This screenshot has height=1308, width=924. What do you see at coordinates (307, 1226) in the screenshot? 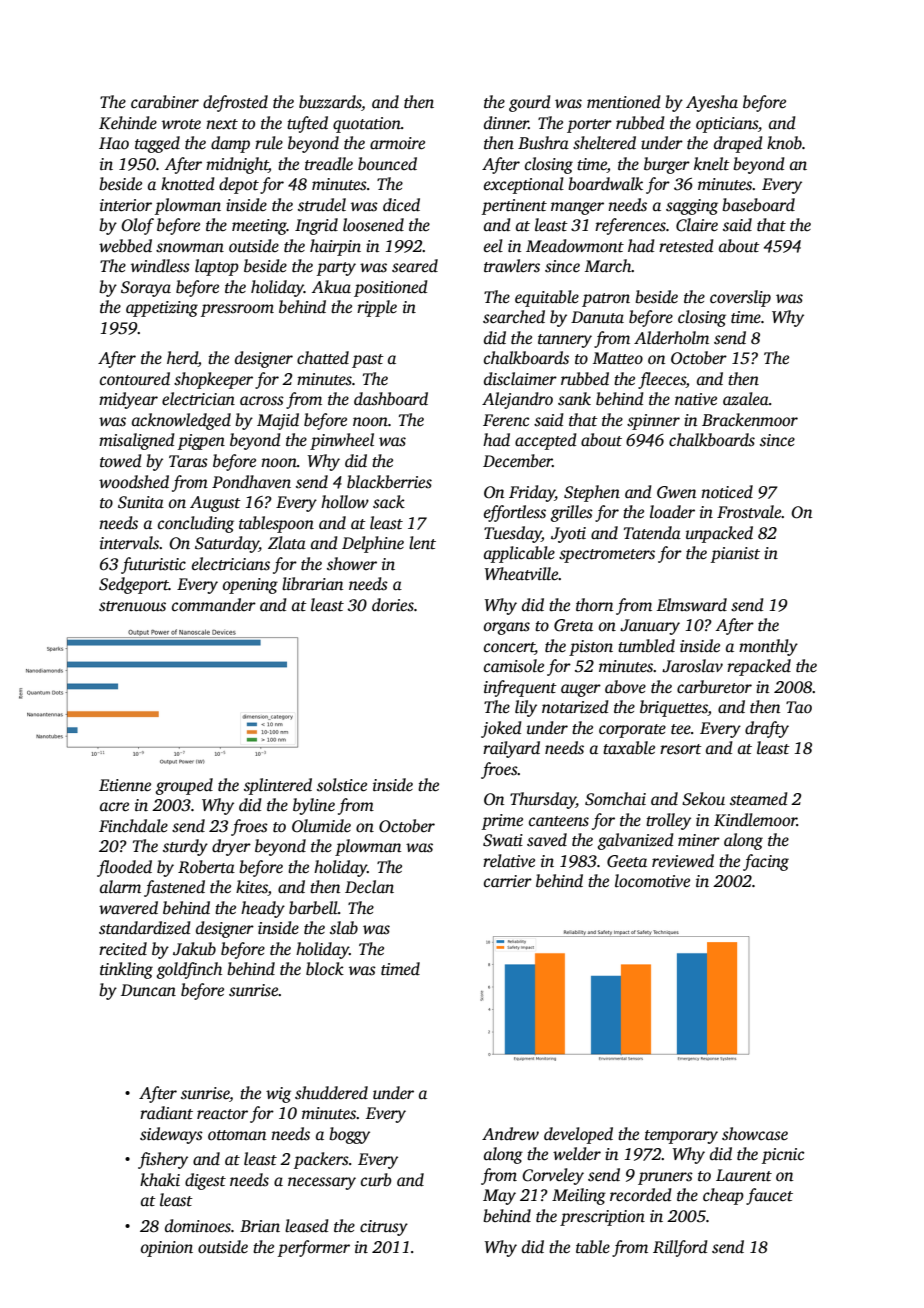
I see `leased` at bounding box center [307, 1226].
